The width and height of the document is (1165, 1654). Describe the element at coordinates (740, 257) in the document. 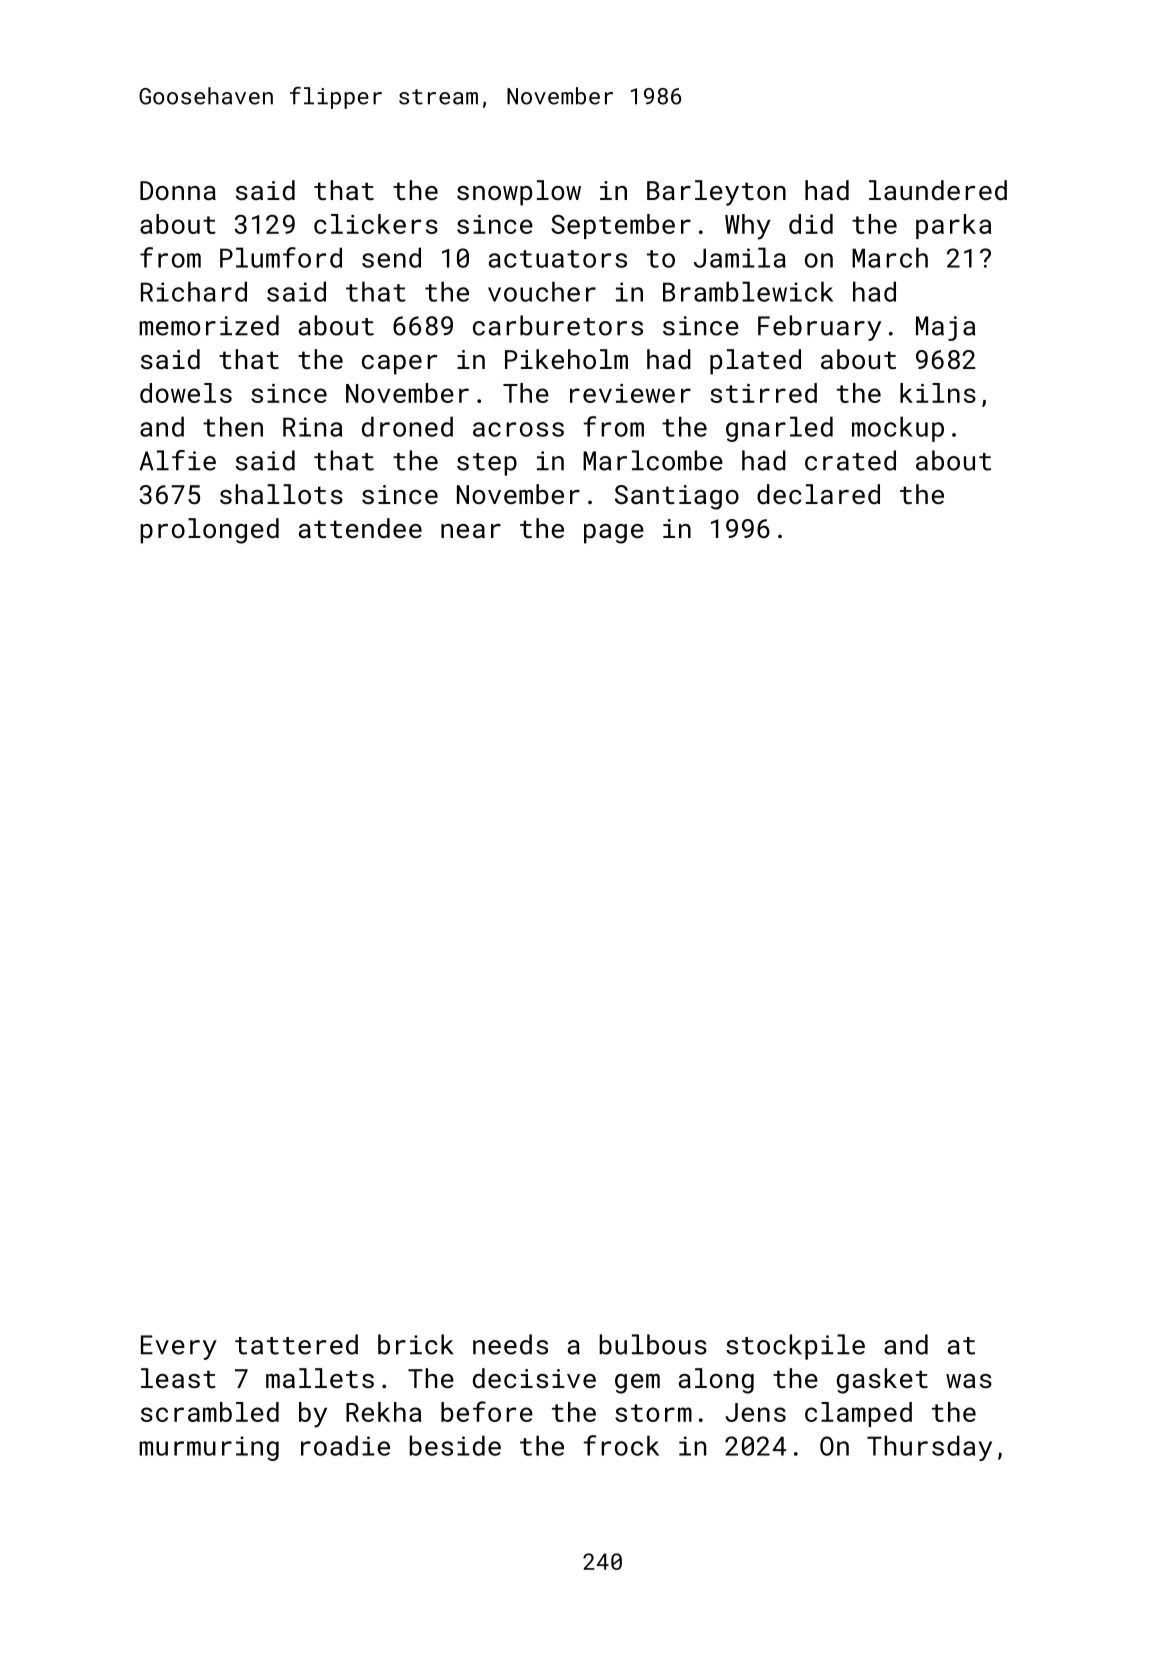

I see `Jamila` at that location.
